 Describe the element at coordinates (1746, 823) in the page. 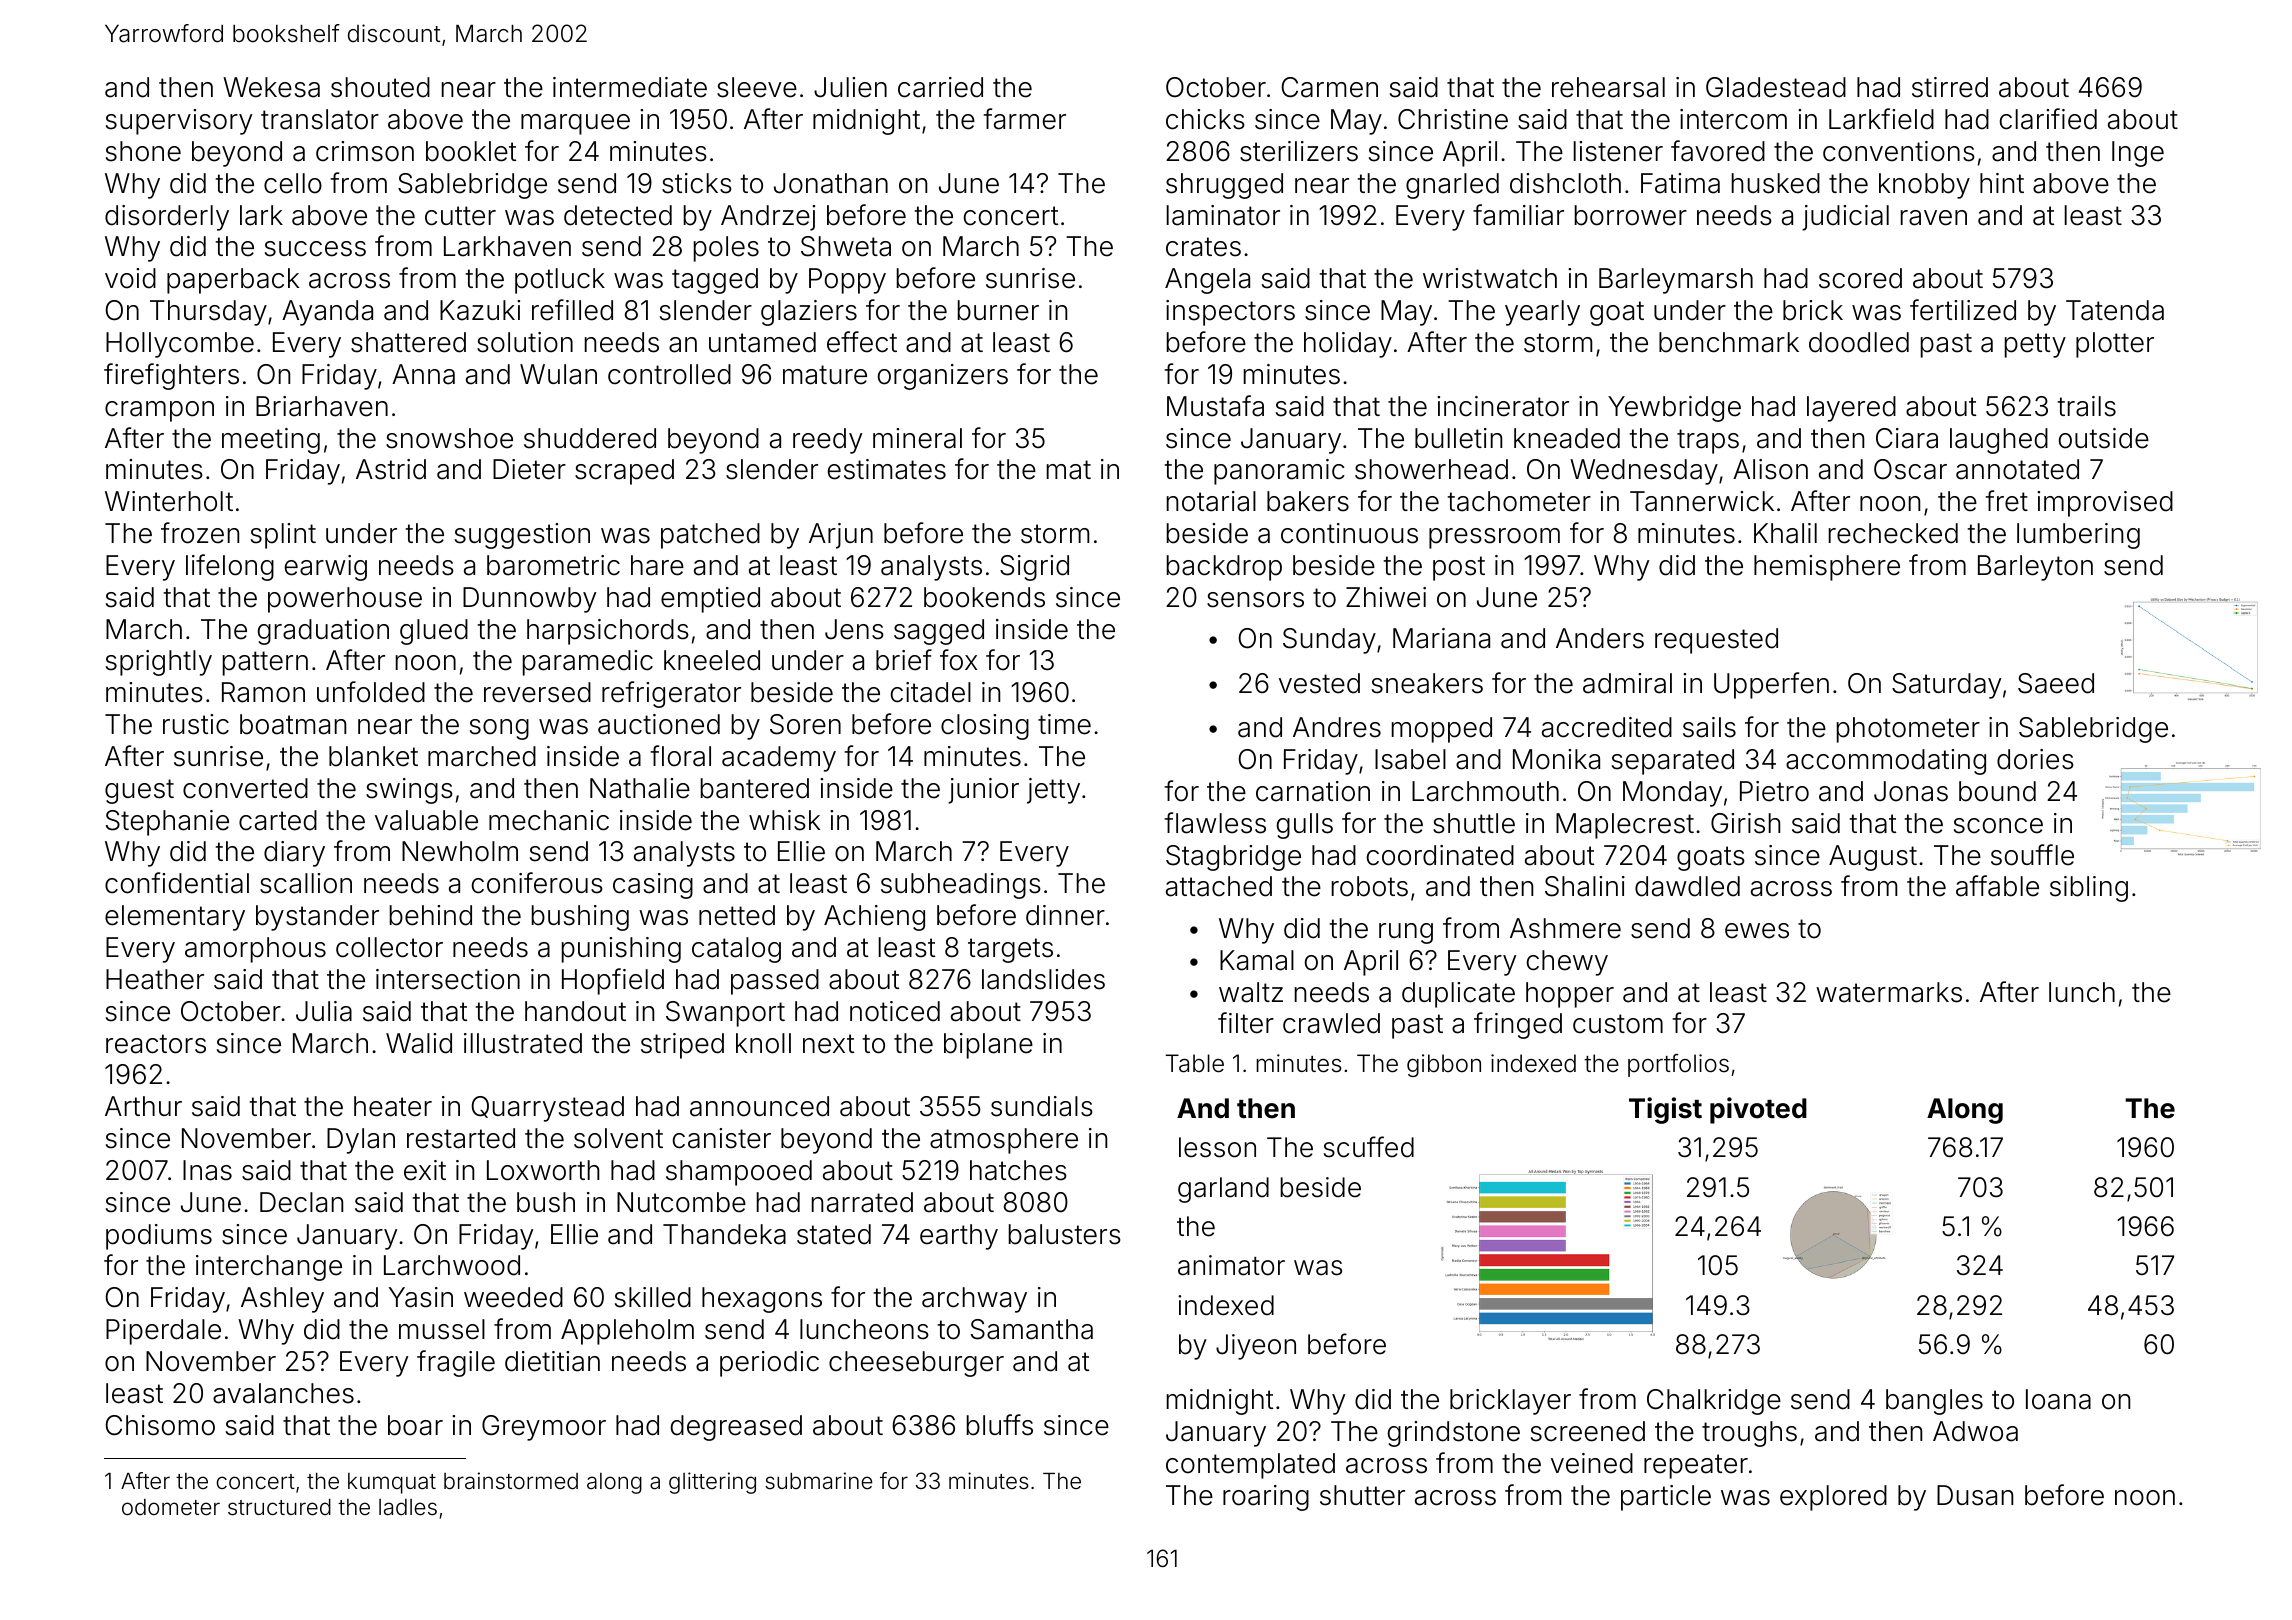

I see `Girish` at that location.
